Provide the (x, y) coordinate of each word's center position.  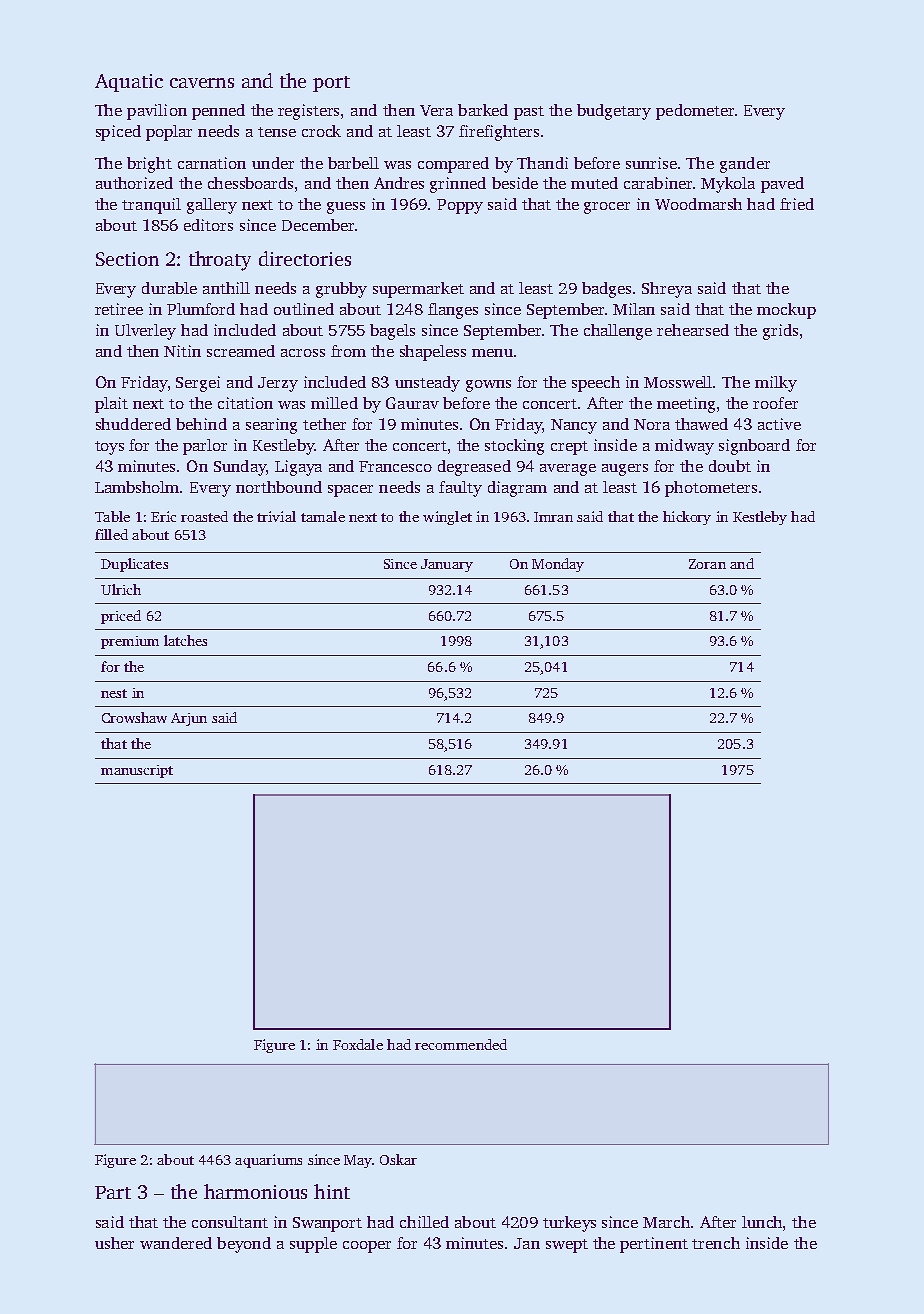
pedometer (695, 112)
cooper (367, 1247)
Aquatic (129, 83)
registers (308, 112)
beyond (244, 1245)
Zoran (707, 564)
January (447, 565)
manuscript (137, 771)
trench (716, 1243)
